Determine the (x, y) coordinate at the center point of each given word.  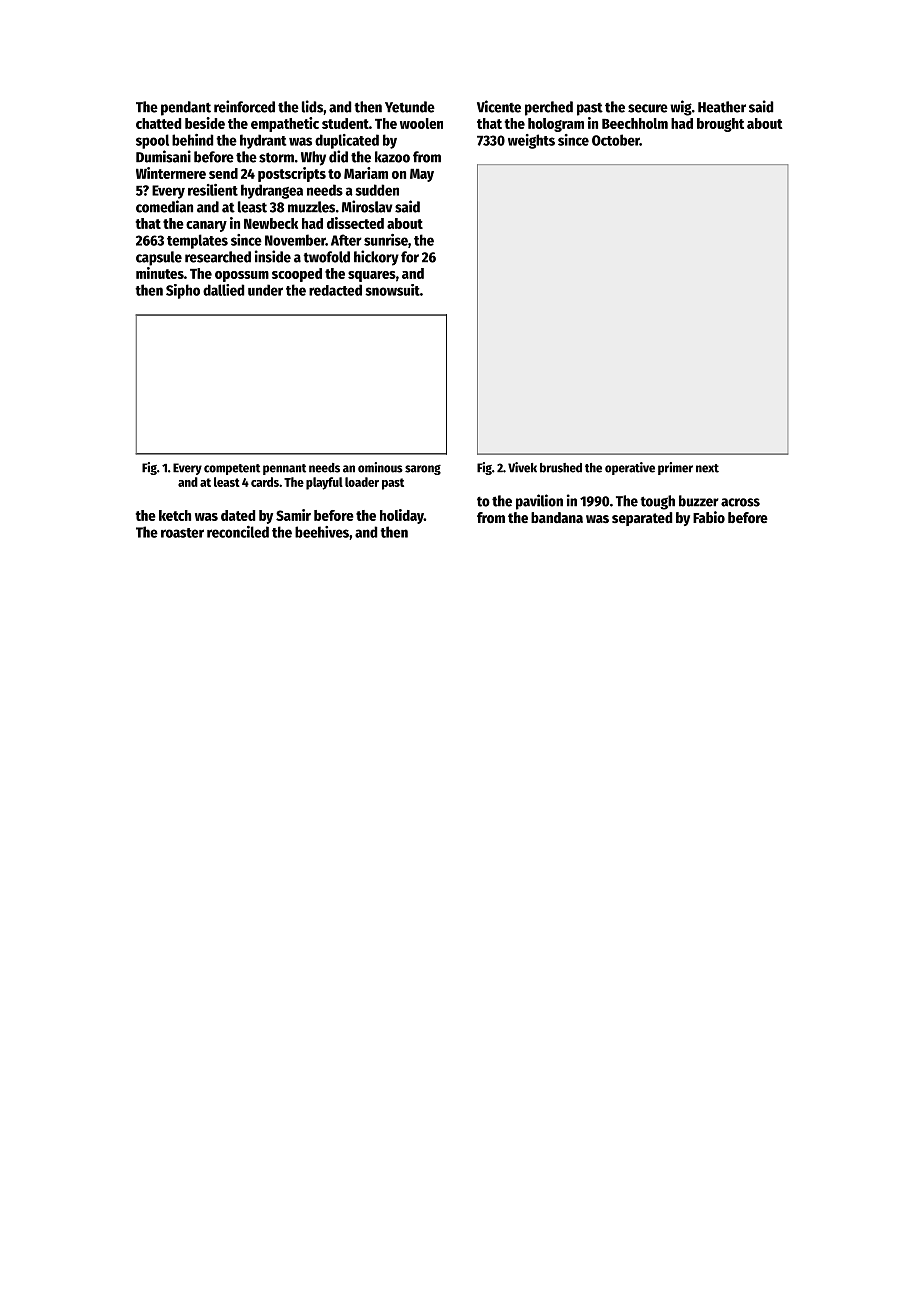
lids (312, 106)
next (707, 468)
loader (362, 482)
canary (206, 226)
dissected (355, 223)
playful (324, 483)
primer (675, 468)
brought (720, 125)
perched (549, 108)
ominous (380, 467)
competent (232, 469)
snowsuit (392, 290)
